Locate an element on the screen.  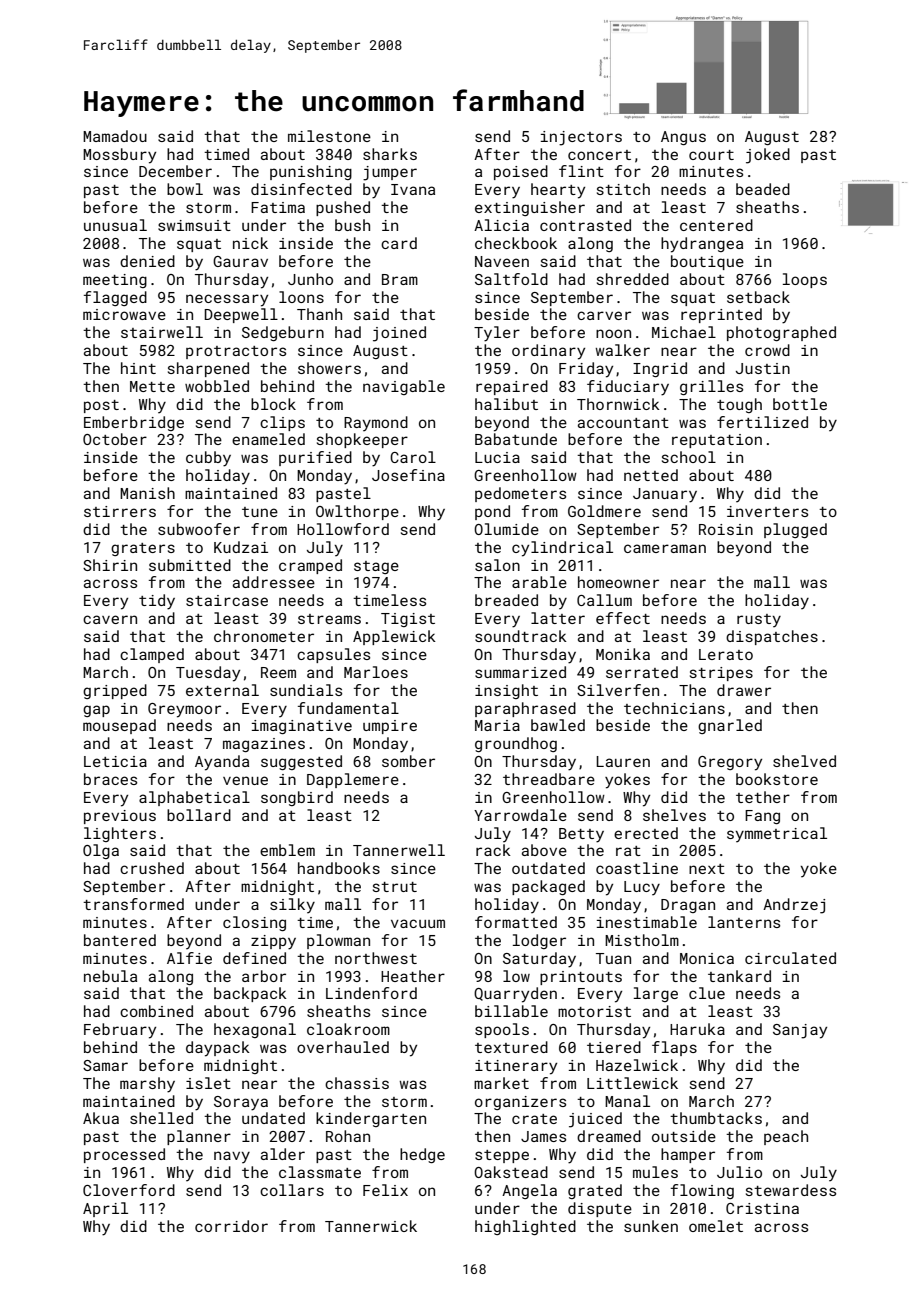
Yarrowdale is located at coordinates (520, 815).
